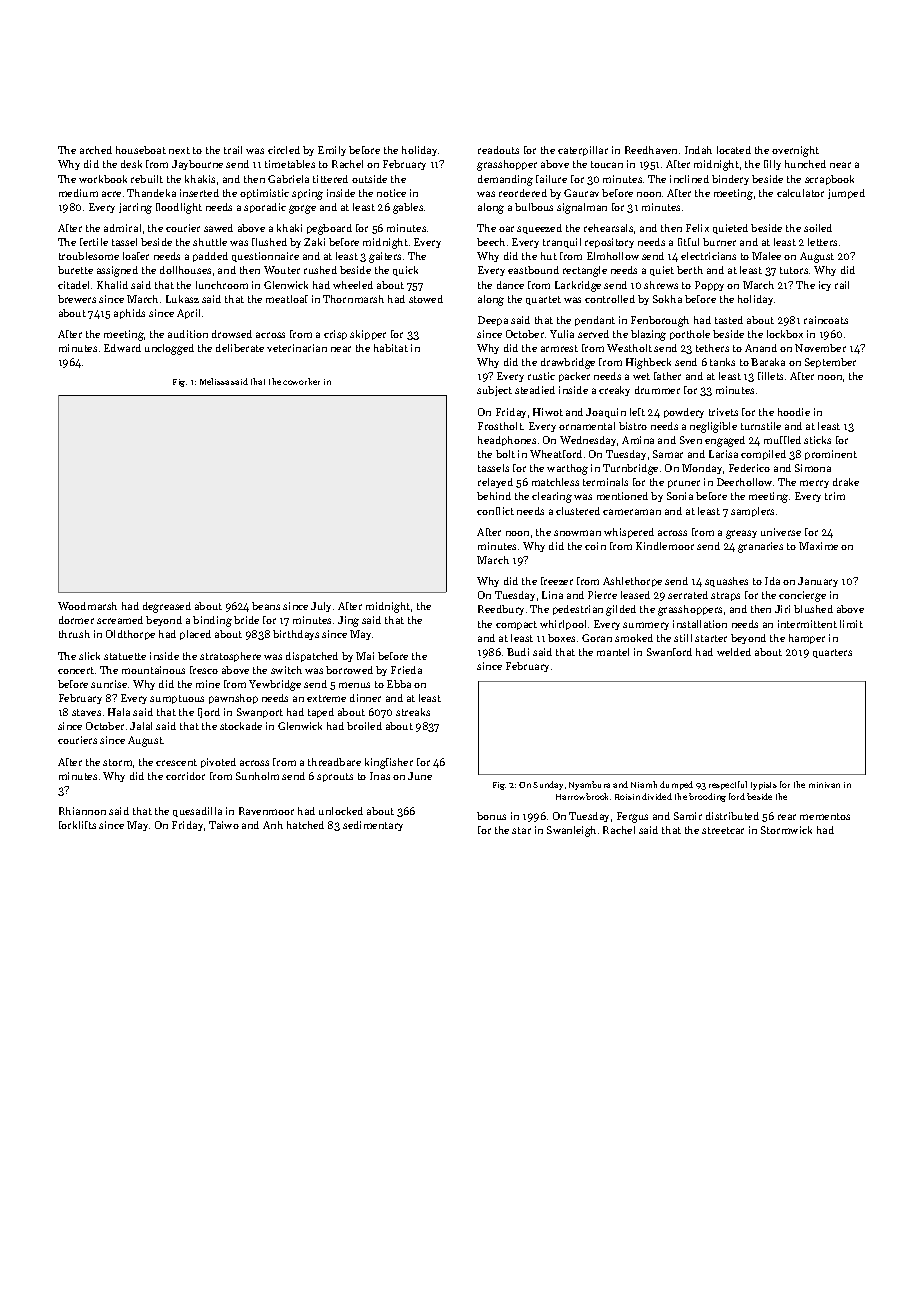 This image has height=1314, width=924. What do you see at coordinates (613, 652) in the image?
I see `mantel` at bounding box center [613, 652].
